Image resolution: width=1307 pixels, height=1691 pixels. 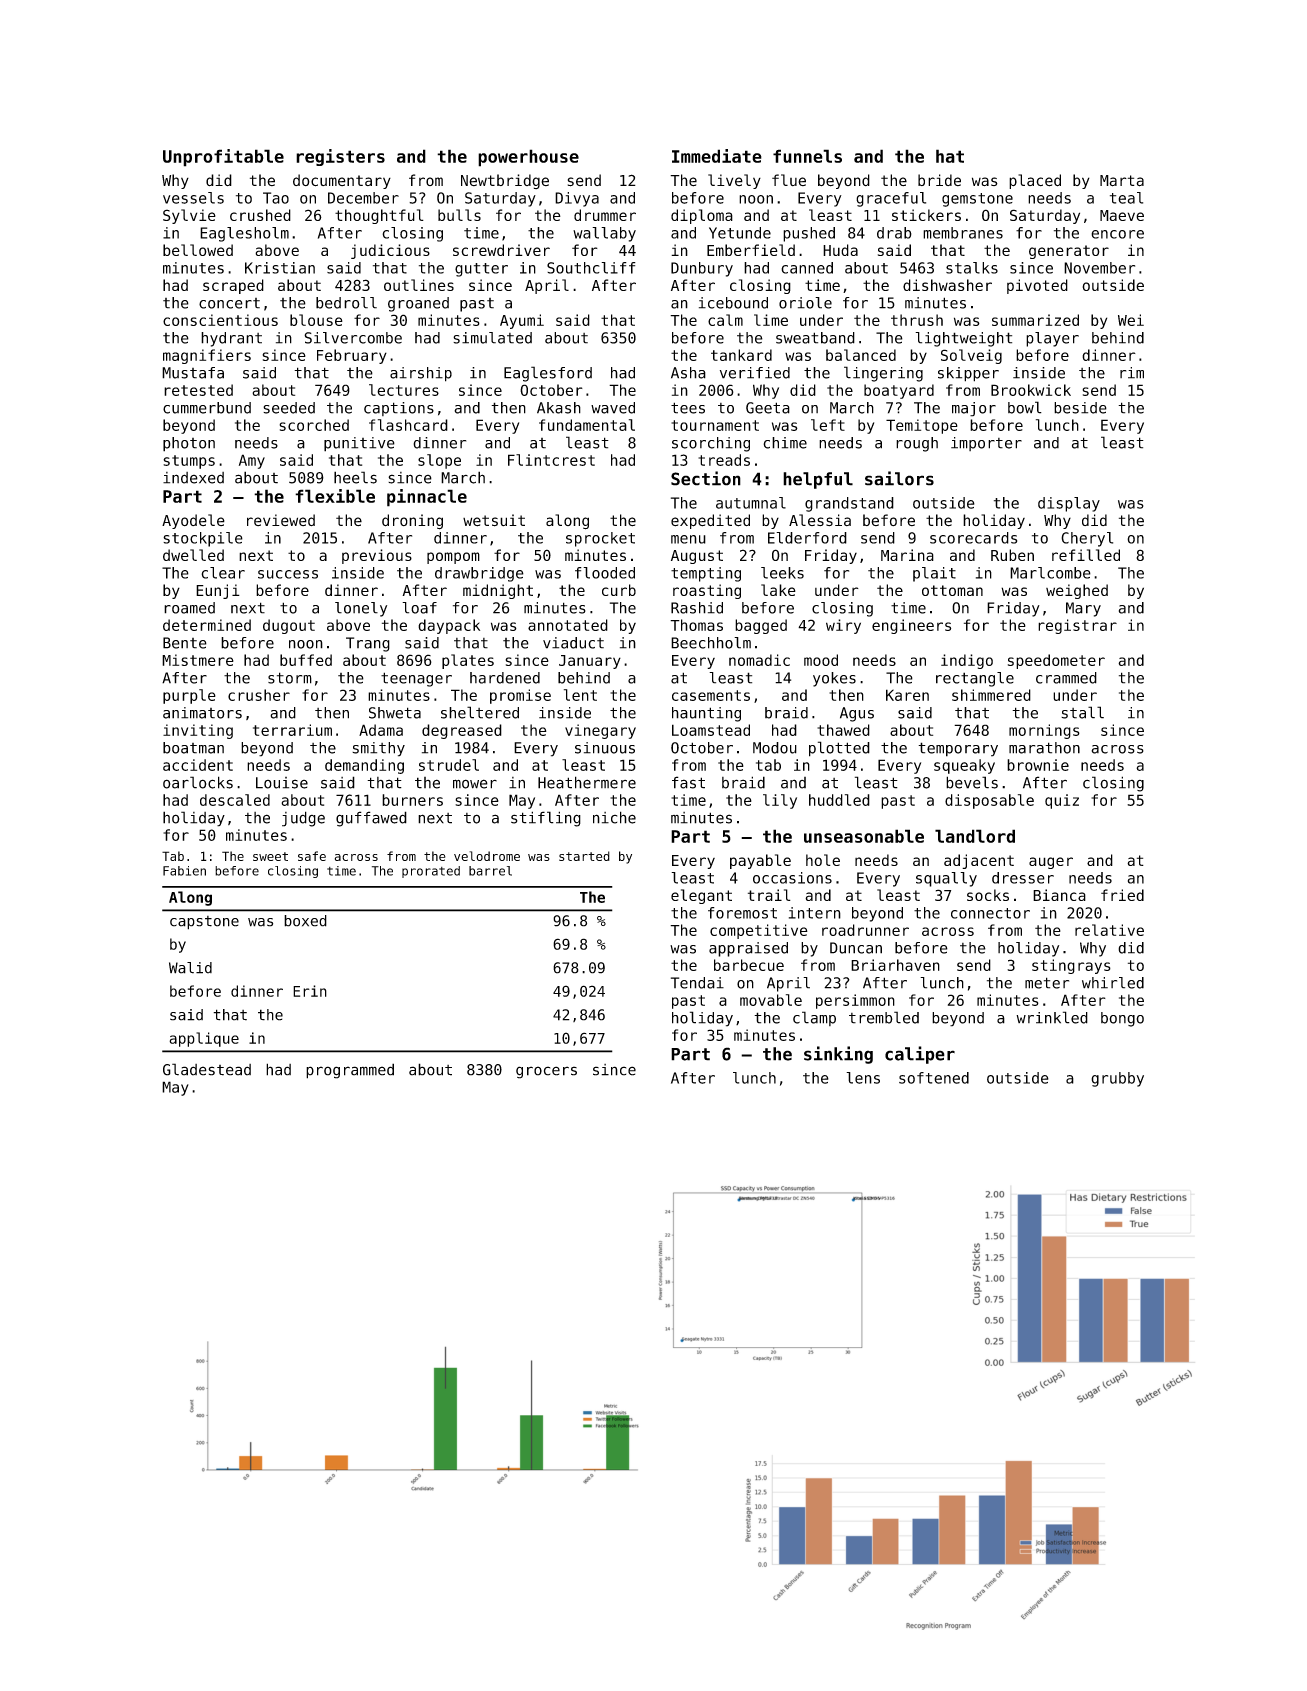 What do you see at coordinates (546, 1072) in the screenshot?
I see `grocers` at bounding box center [546, 1072].
